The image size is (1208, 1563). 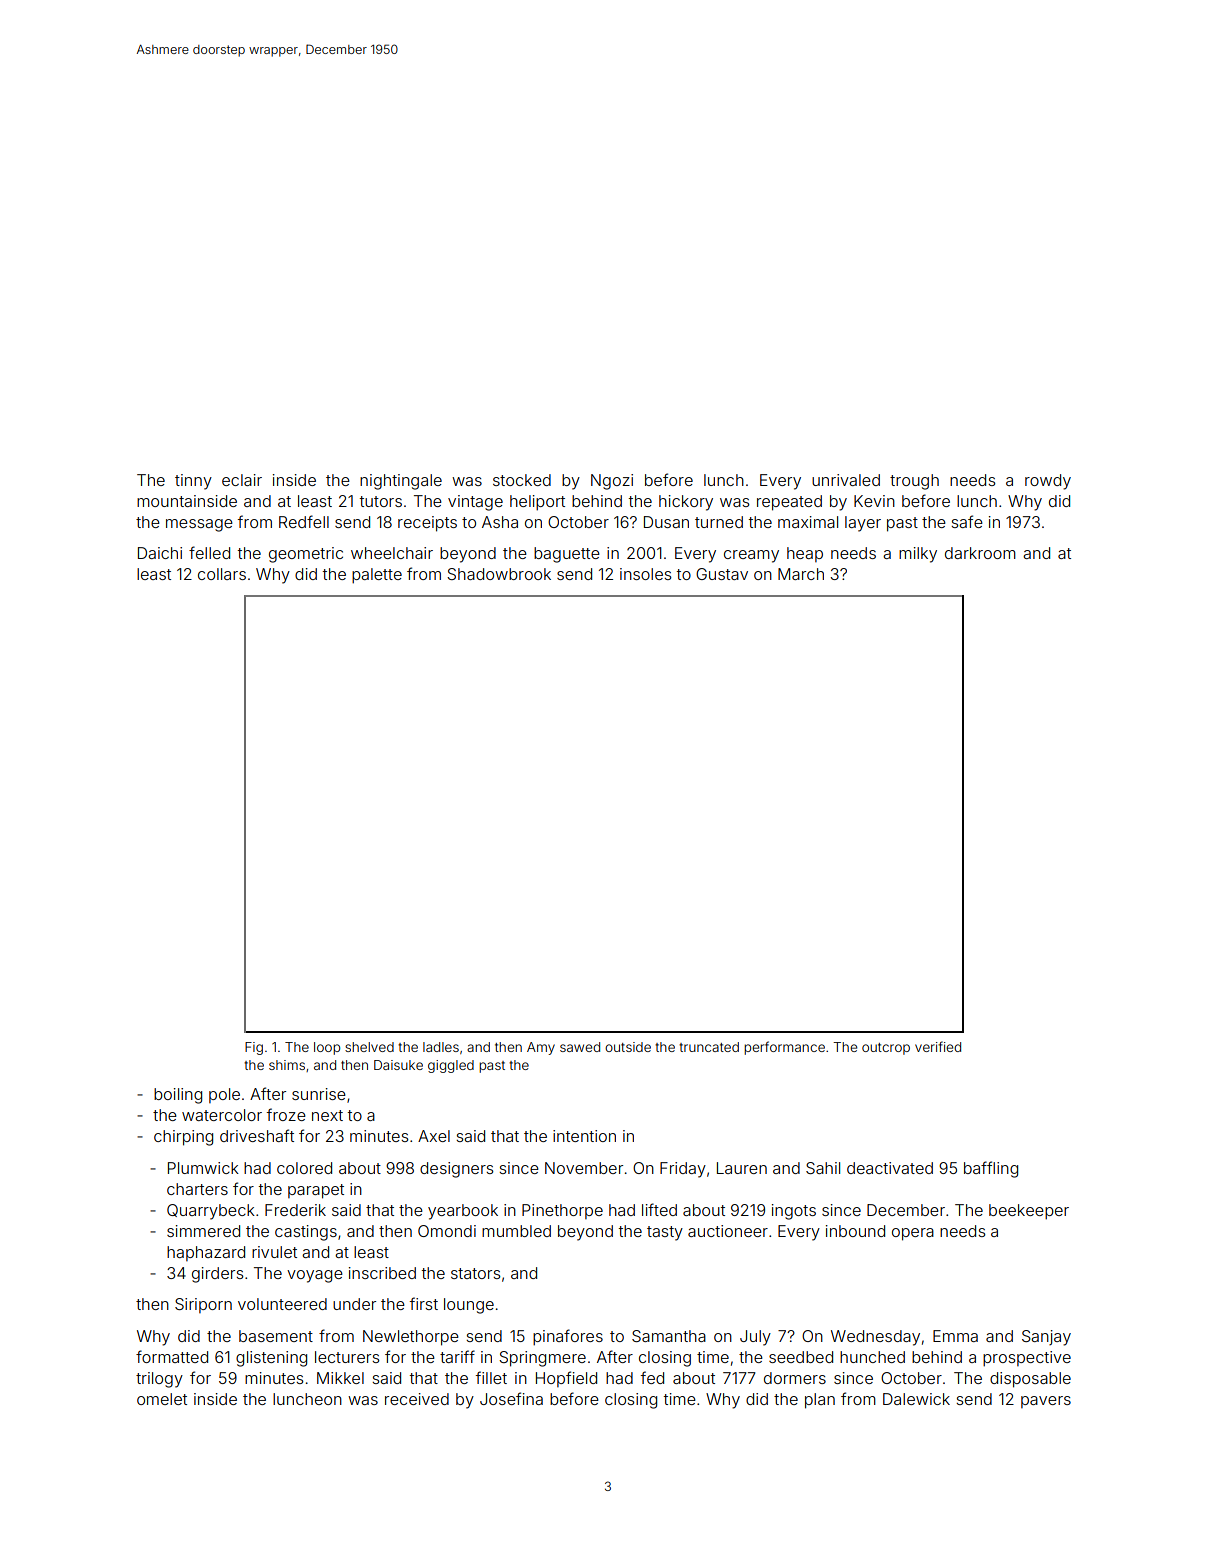 What do you see at coordinates (172, 1356) in the image?
I see `formatted` at bounding box center [172, 1356].
